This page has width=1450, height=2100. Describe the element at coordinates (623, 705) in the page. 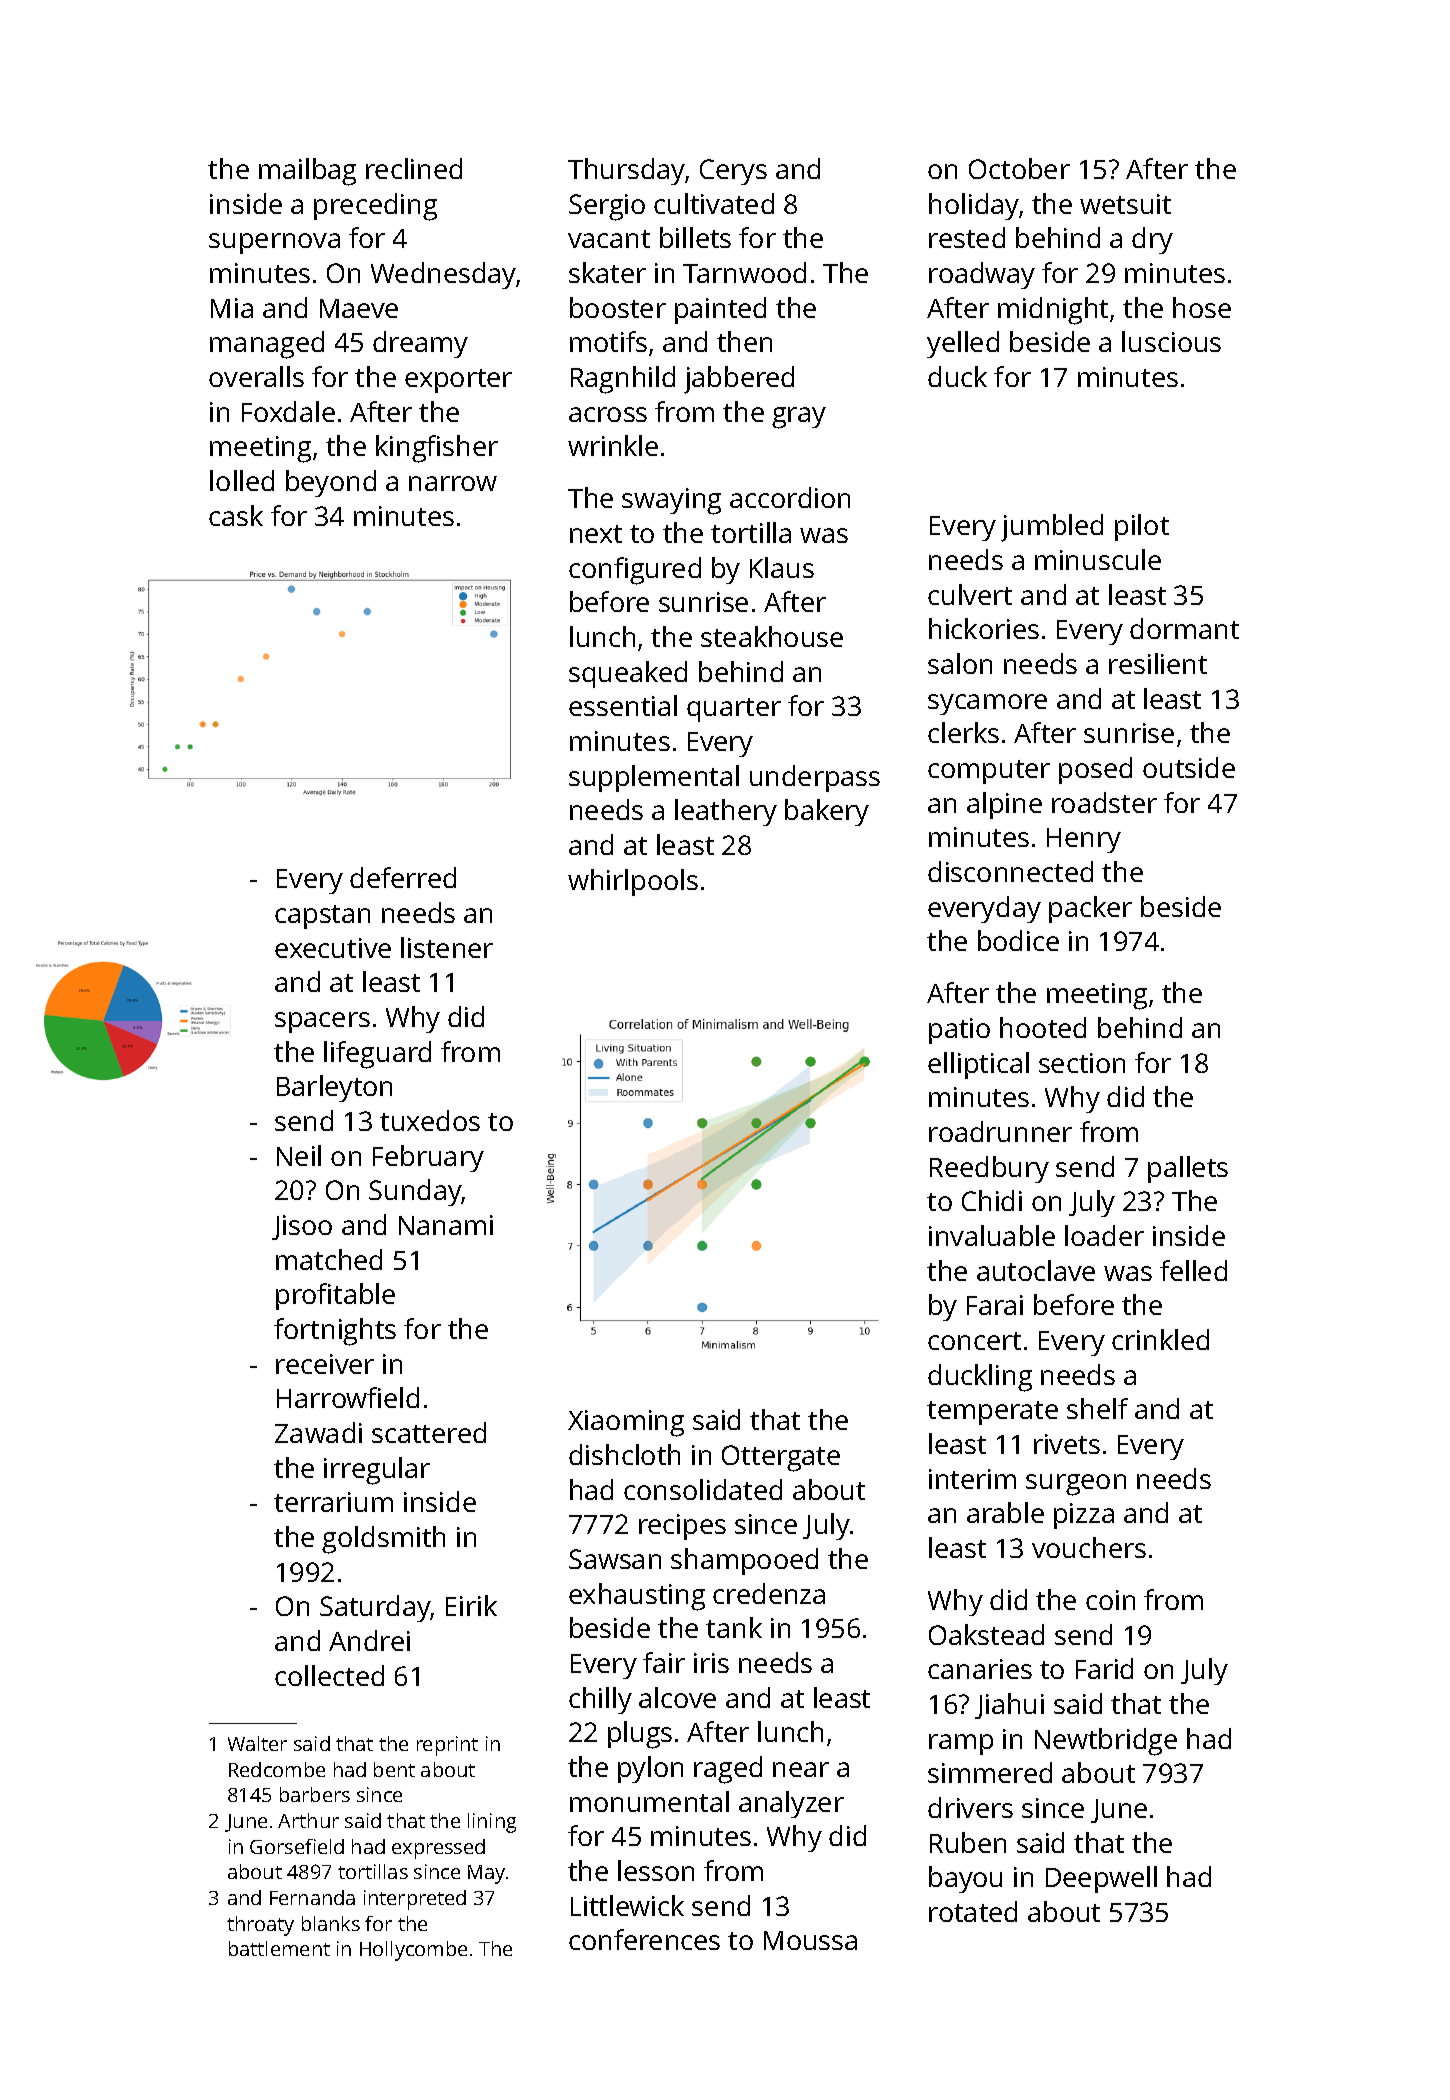

I see `essential` at that location.
